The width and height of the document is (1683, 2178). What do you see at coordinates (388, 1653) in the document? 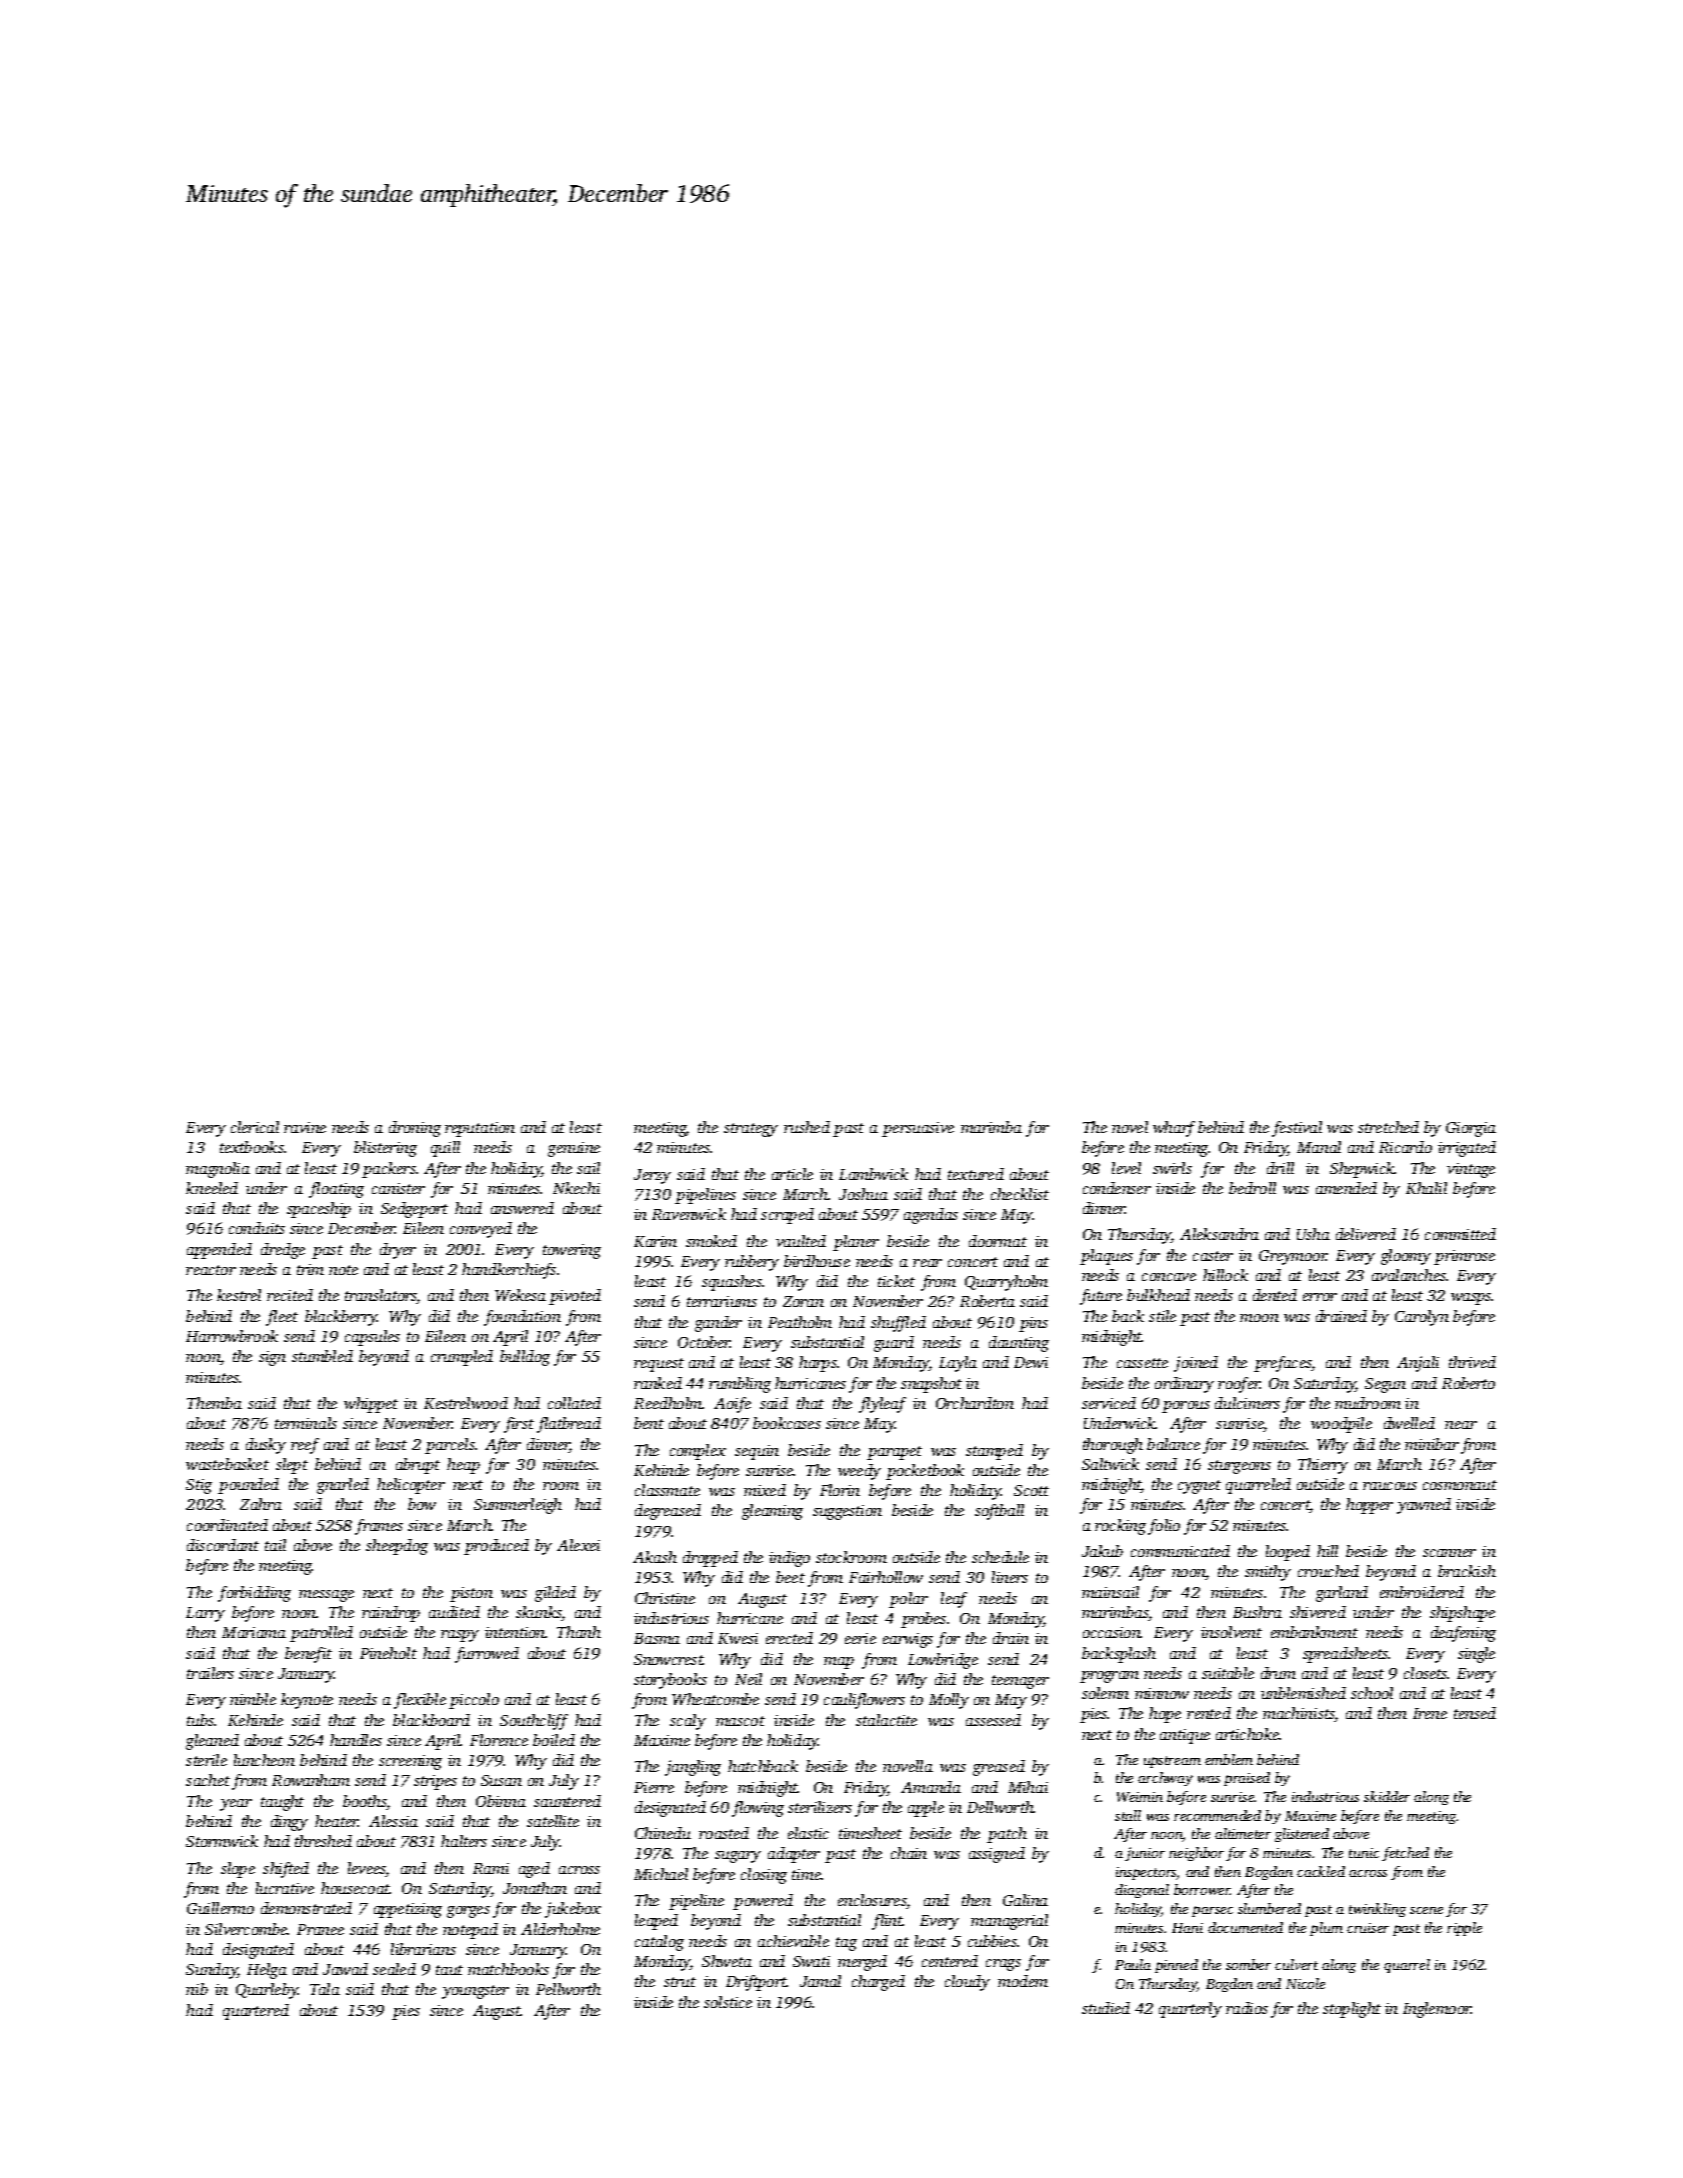
I see `Pineholt` at bounding box center [388, 1653].
